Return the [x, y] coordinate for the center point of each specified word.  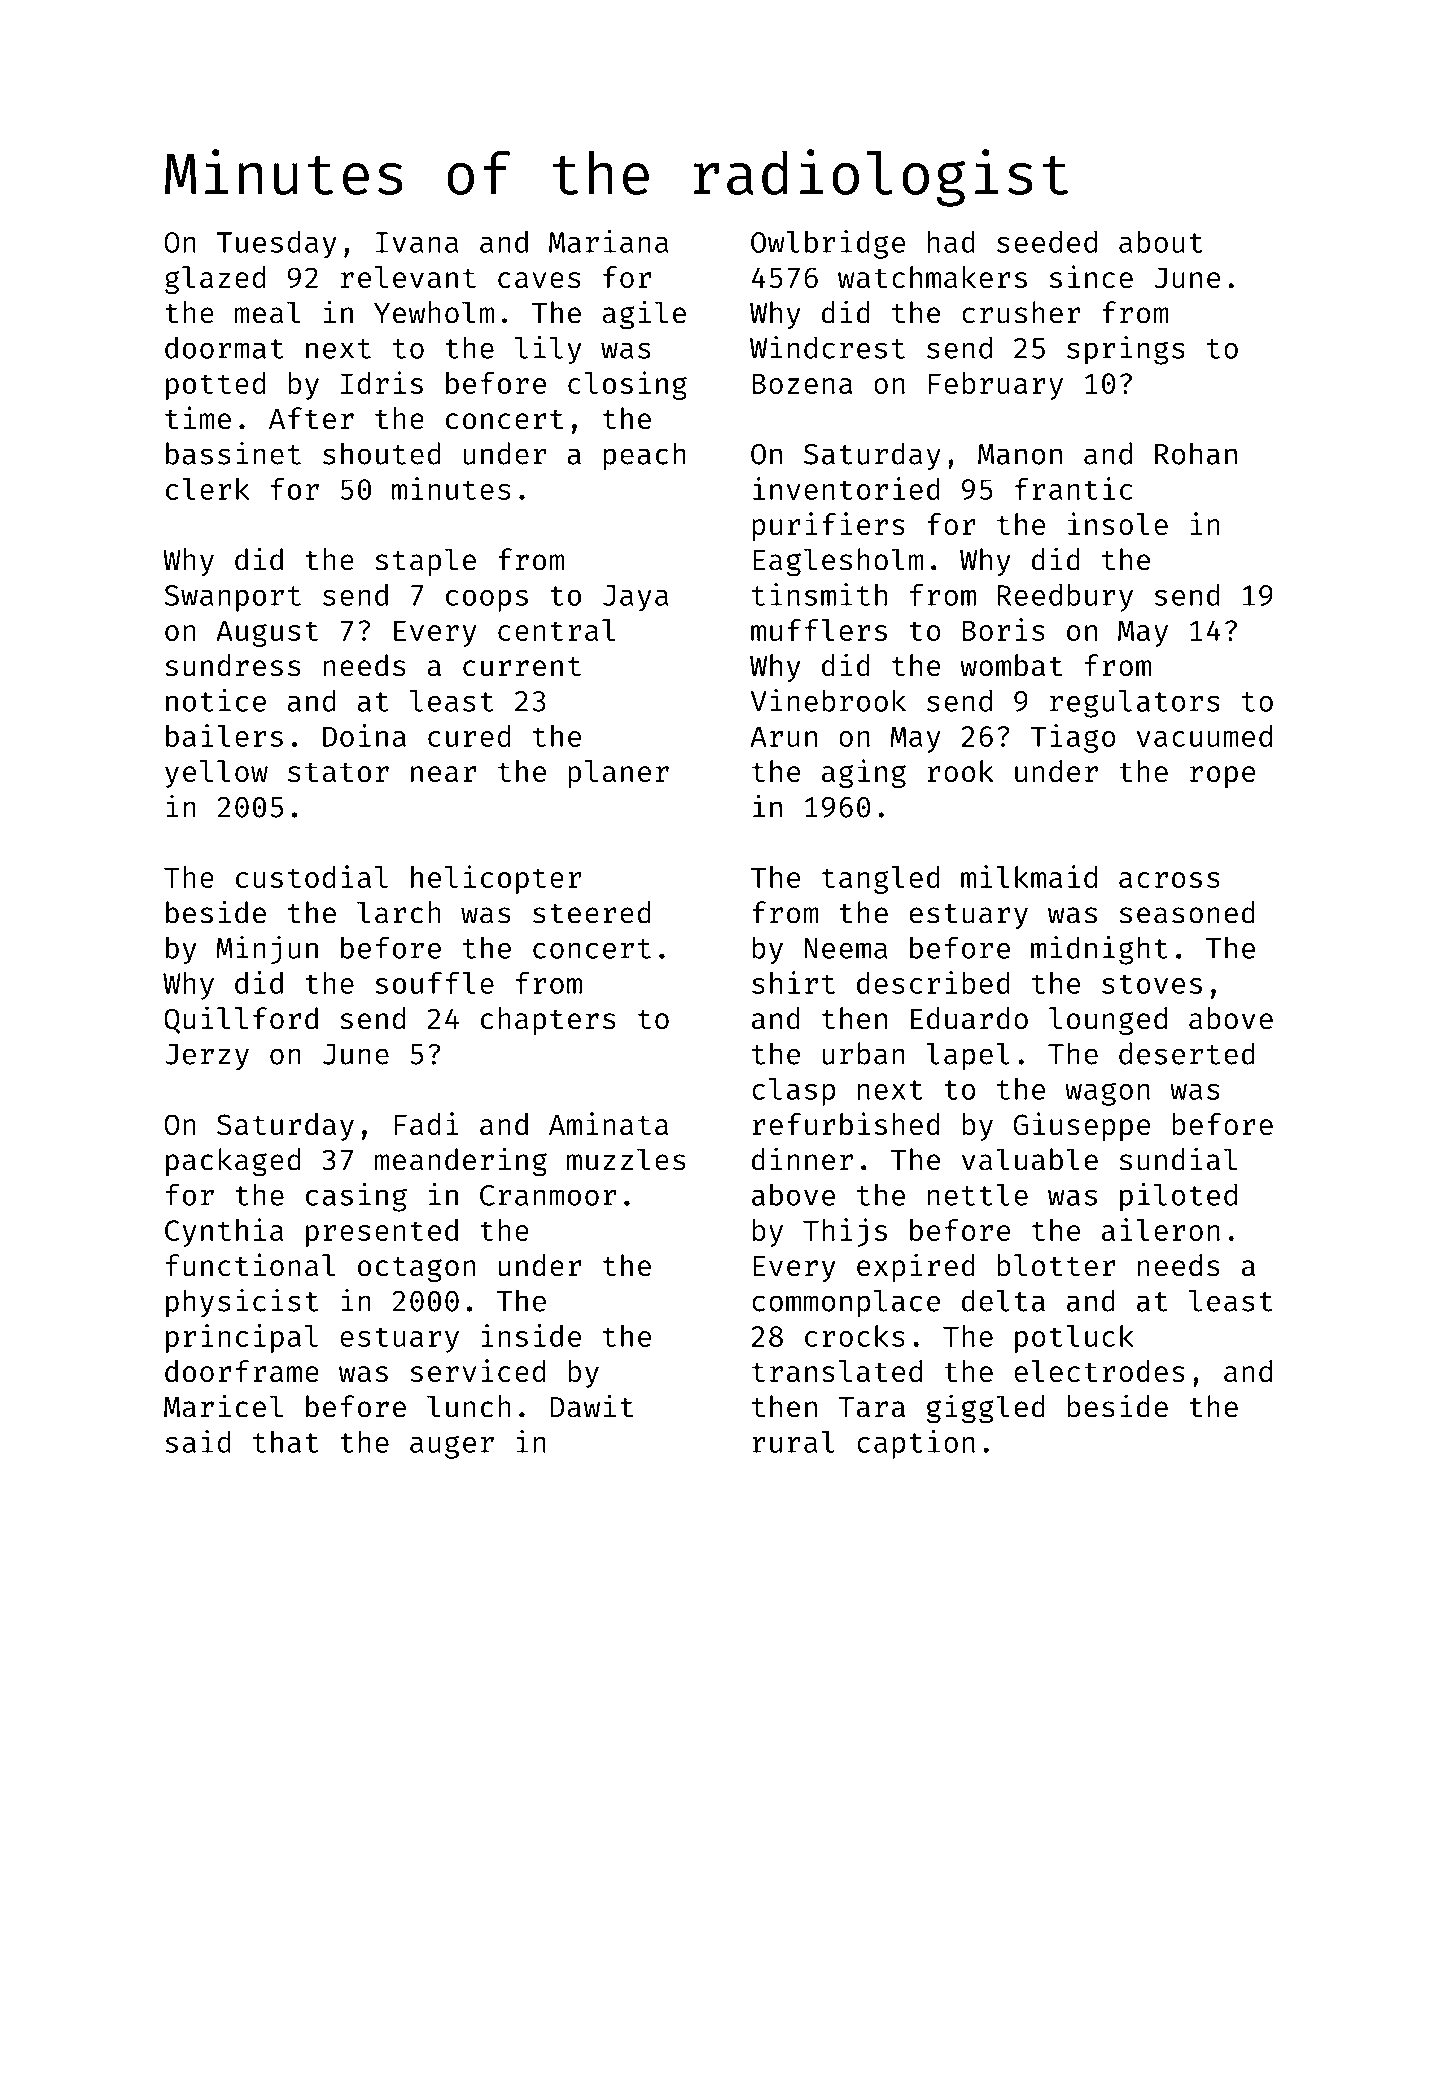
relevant [408, 277]
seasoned [1187, 912]
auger [452, 1447]
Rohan [1196, 453]
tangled [881, 880]
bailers [224, 735]
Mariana [609, 241]
